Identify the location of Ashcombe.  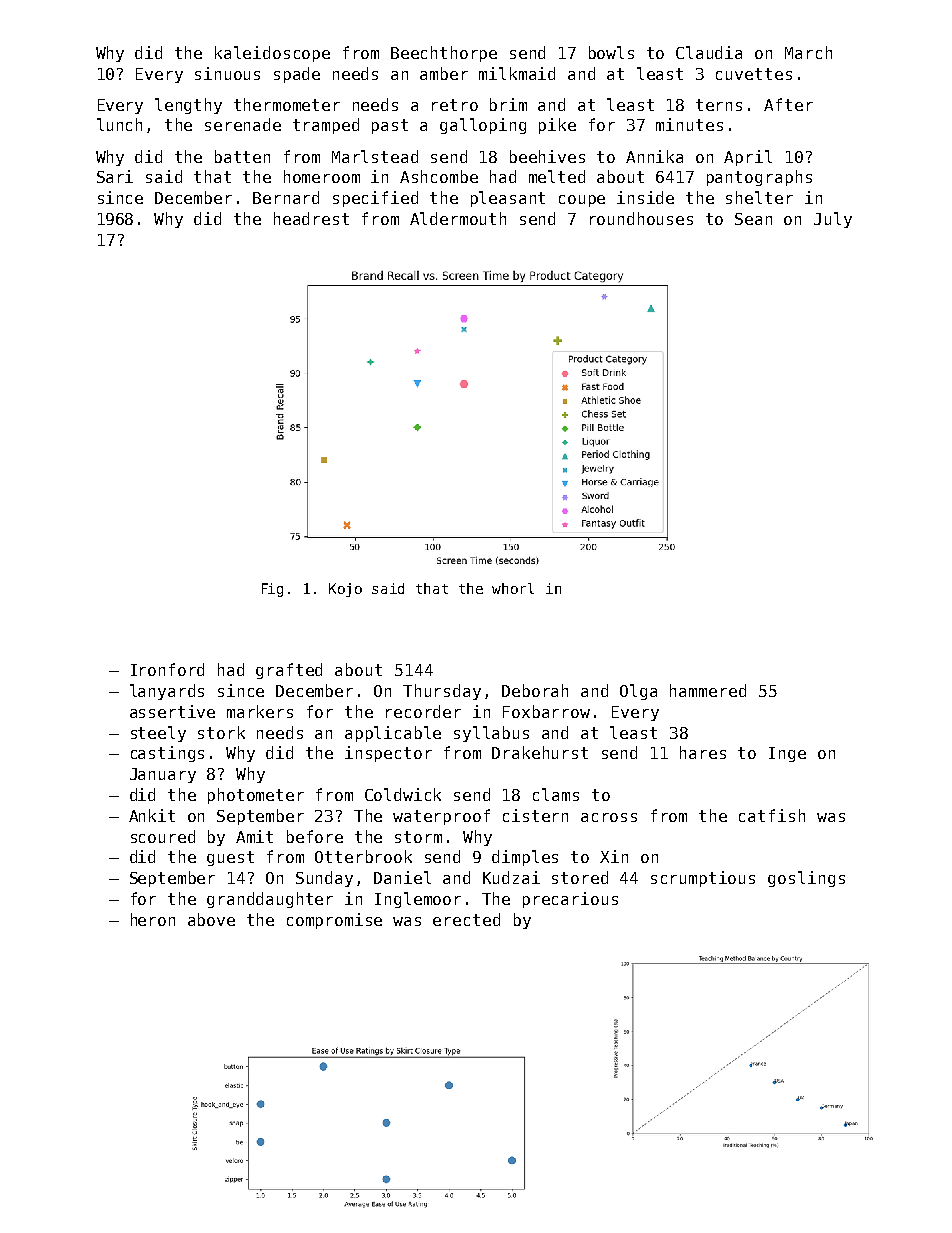
(439, 176).
